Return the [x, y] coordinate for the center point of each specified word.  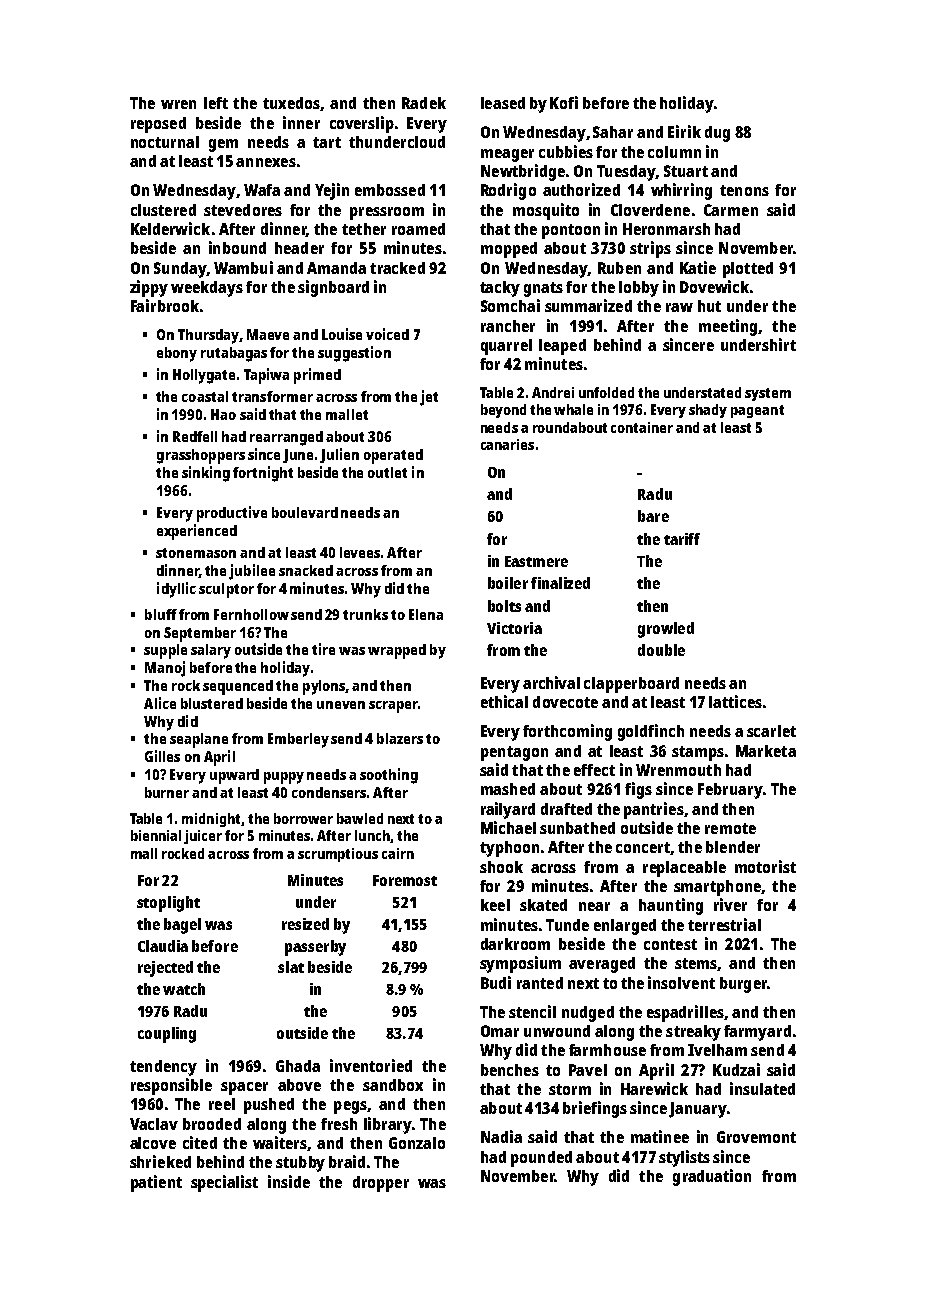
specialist [224, 1183]
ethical [504, 701]
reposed [158, 125]
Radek [424, 103]
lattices [735, 701]
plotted [748, 270]
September [200, 634]
